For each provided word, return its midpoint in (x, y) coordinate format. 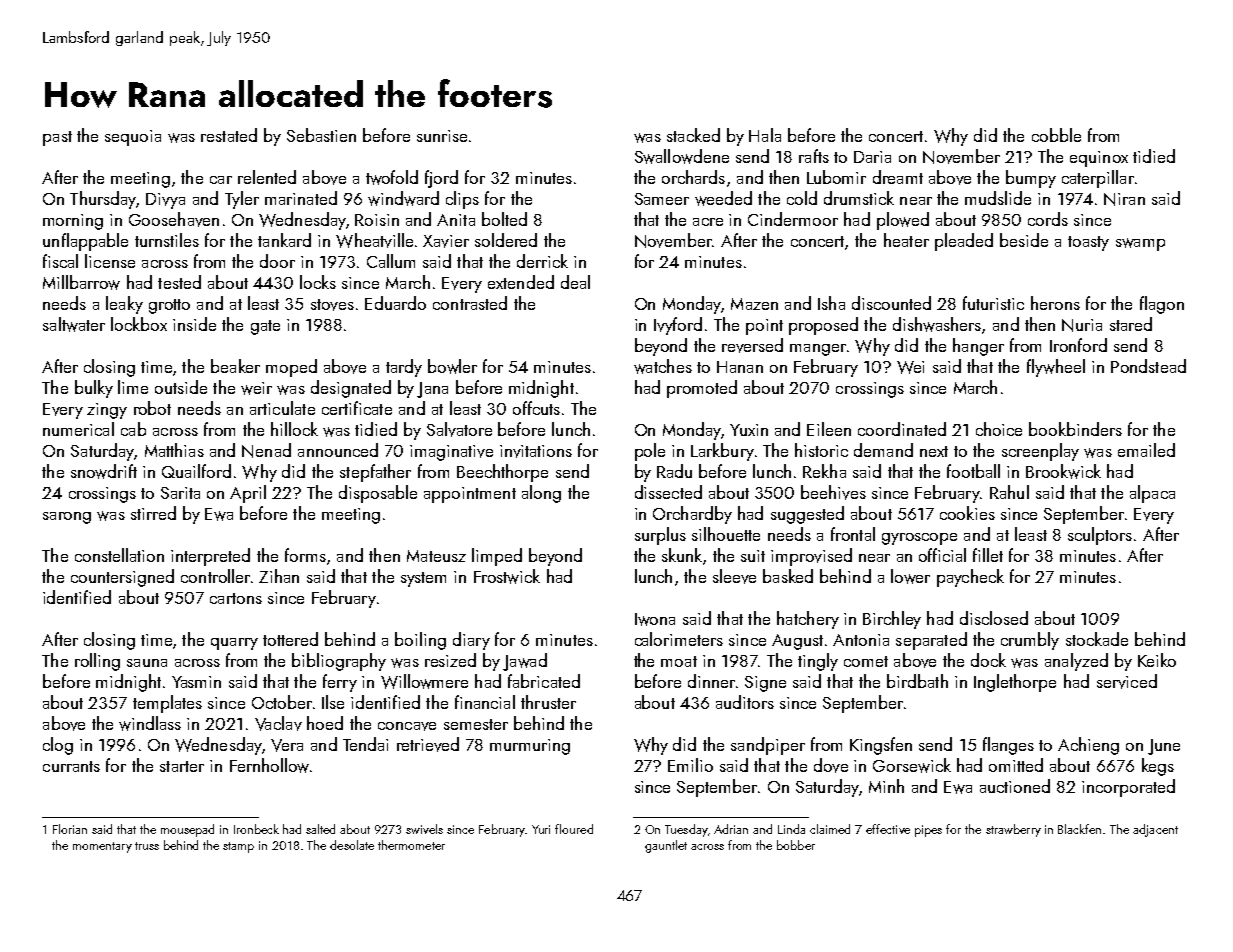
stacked (693, 135)
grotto (169, 306)
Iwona (655, 619)
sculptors (1100, 536)
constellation (119, 555)
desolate (352, 845)
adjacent (1155, 830)
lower (910, 576)
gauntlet (666, 846)
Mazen (754, 304)
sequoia (133, 138)
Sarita (180, 493)
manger (818, 350)
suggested (807, 515)
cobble (1056, 135)
